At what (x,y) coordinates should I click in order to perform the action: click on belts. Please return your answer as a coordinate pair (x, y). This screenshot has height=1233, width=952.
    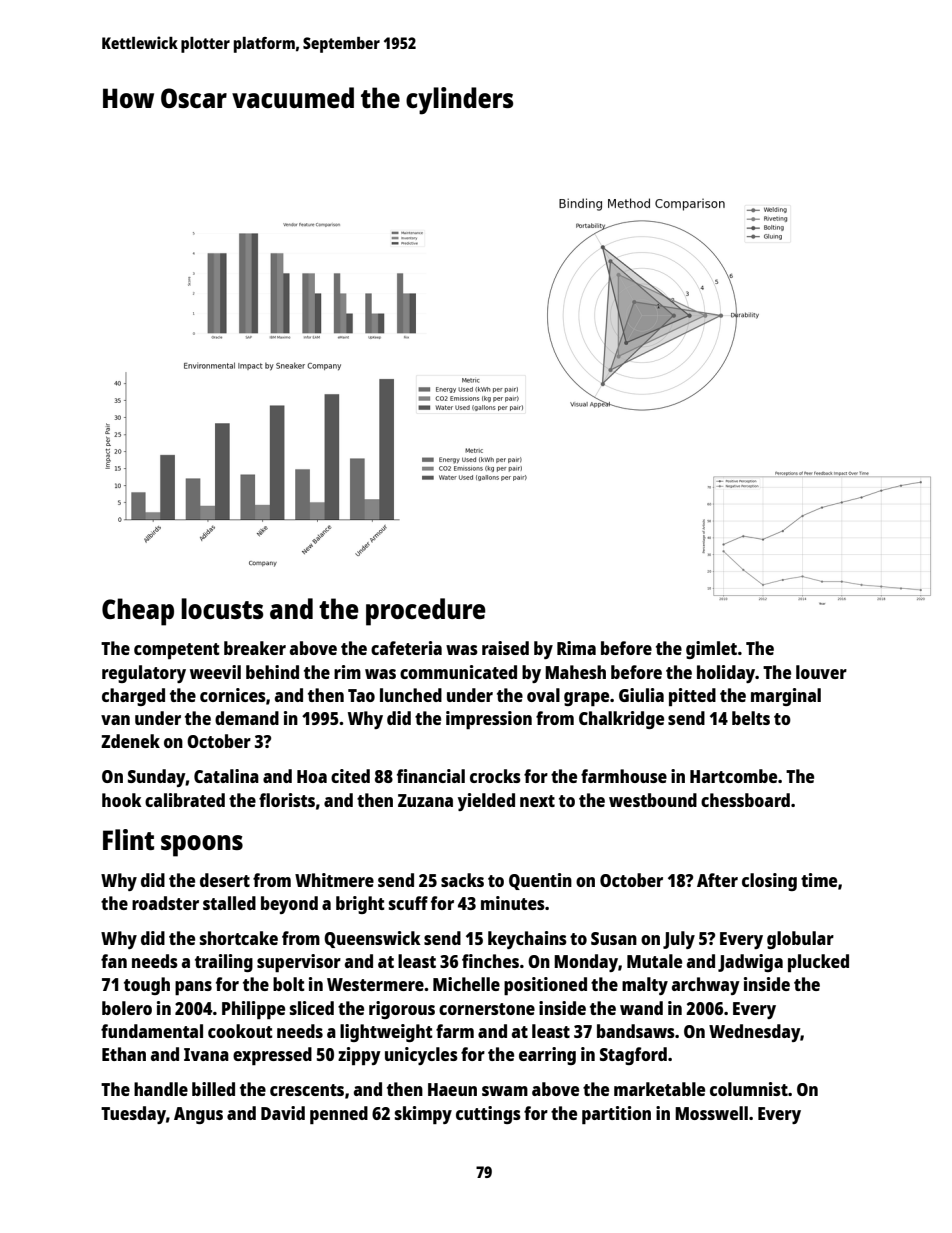
    Looking at the image, I should click on (751, 718).
